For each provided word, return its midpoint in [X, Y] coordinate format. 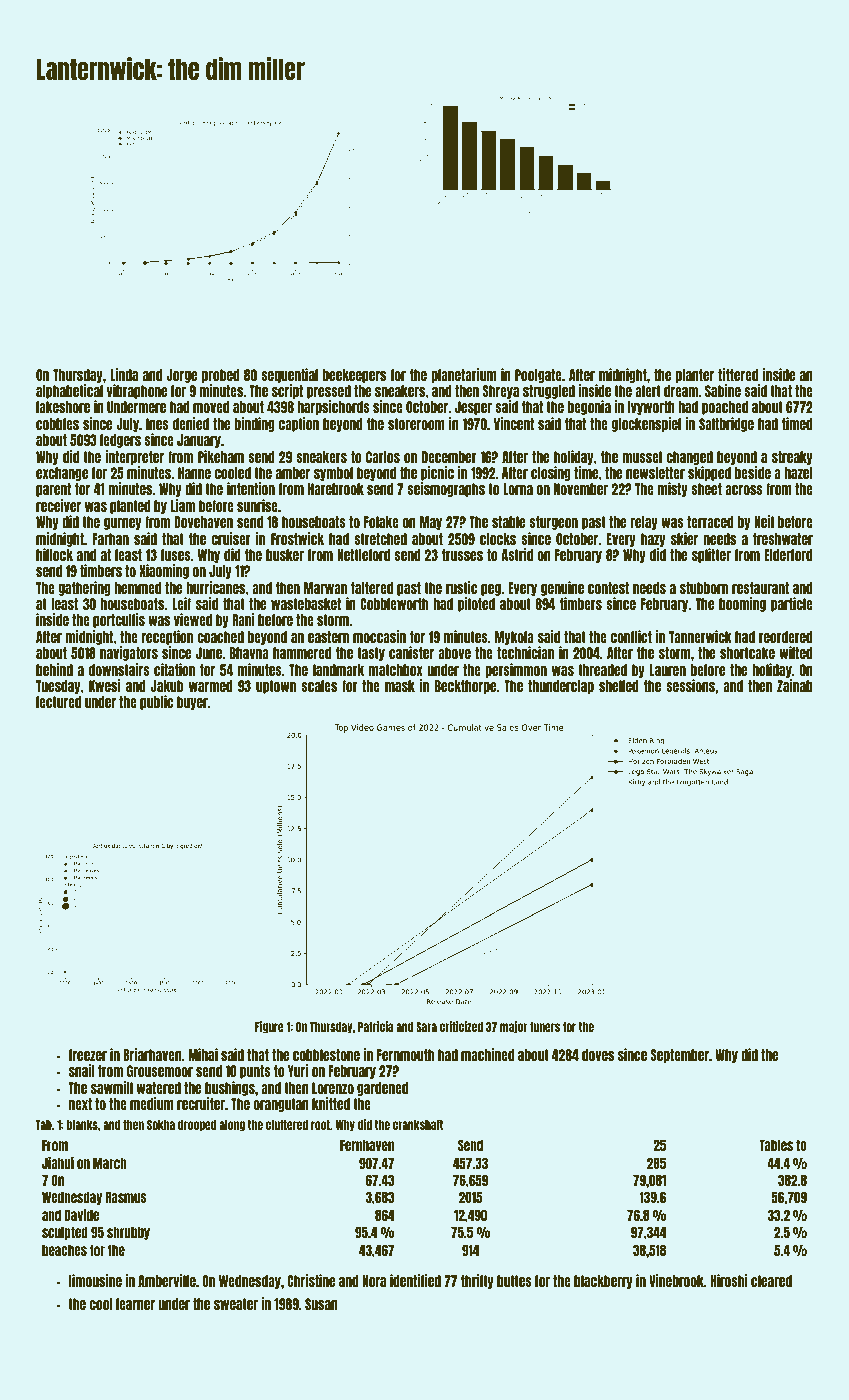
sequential [289, 375]
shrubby [128, 1233]
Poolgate [538, 376]
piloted [476, 604]
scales [319, 686]
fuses [176, 555]
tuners [545, 1027]
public [157, 702]
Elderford [788, 555]
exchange [62, 474]
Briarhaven [152, 1054]
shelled [619, 686]
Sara [426, 1027]
